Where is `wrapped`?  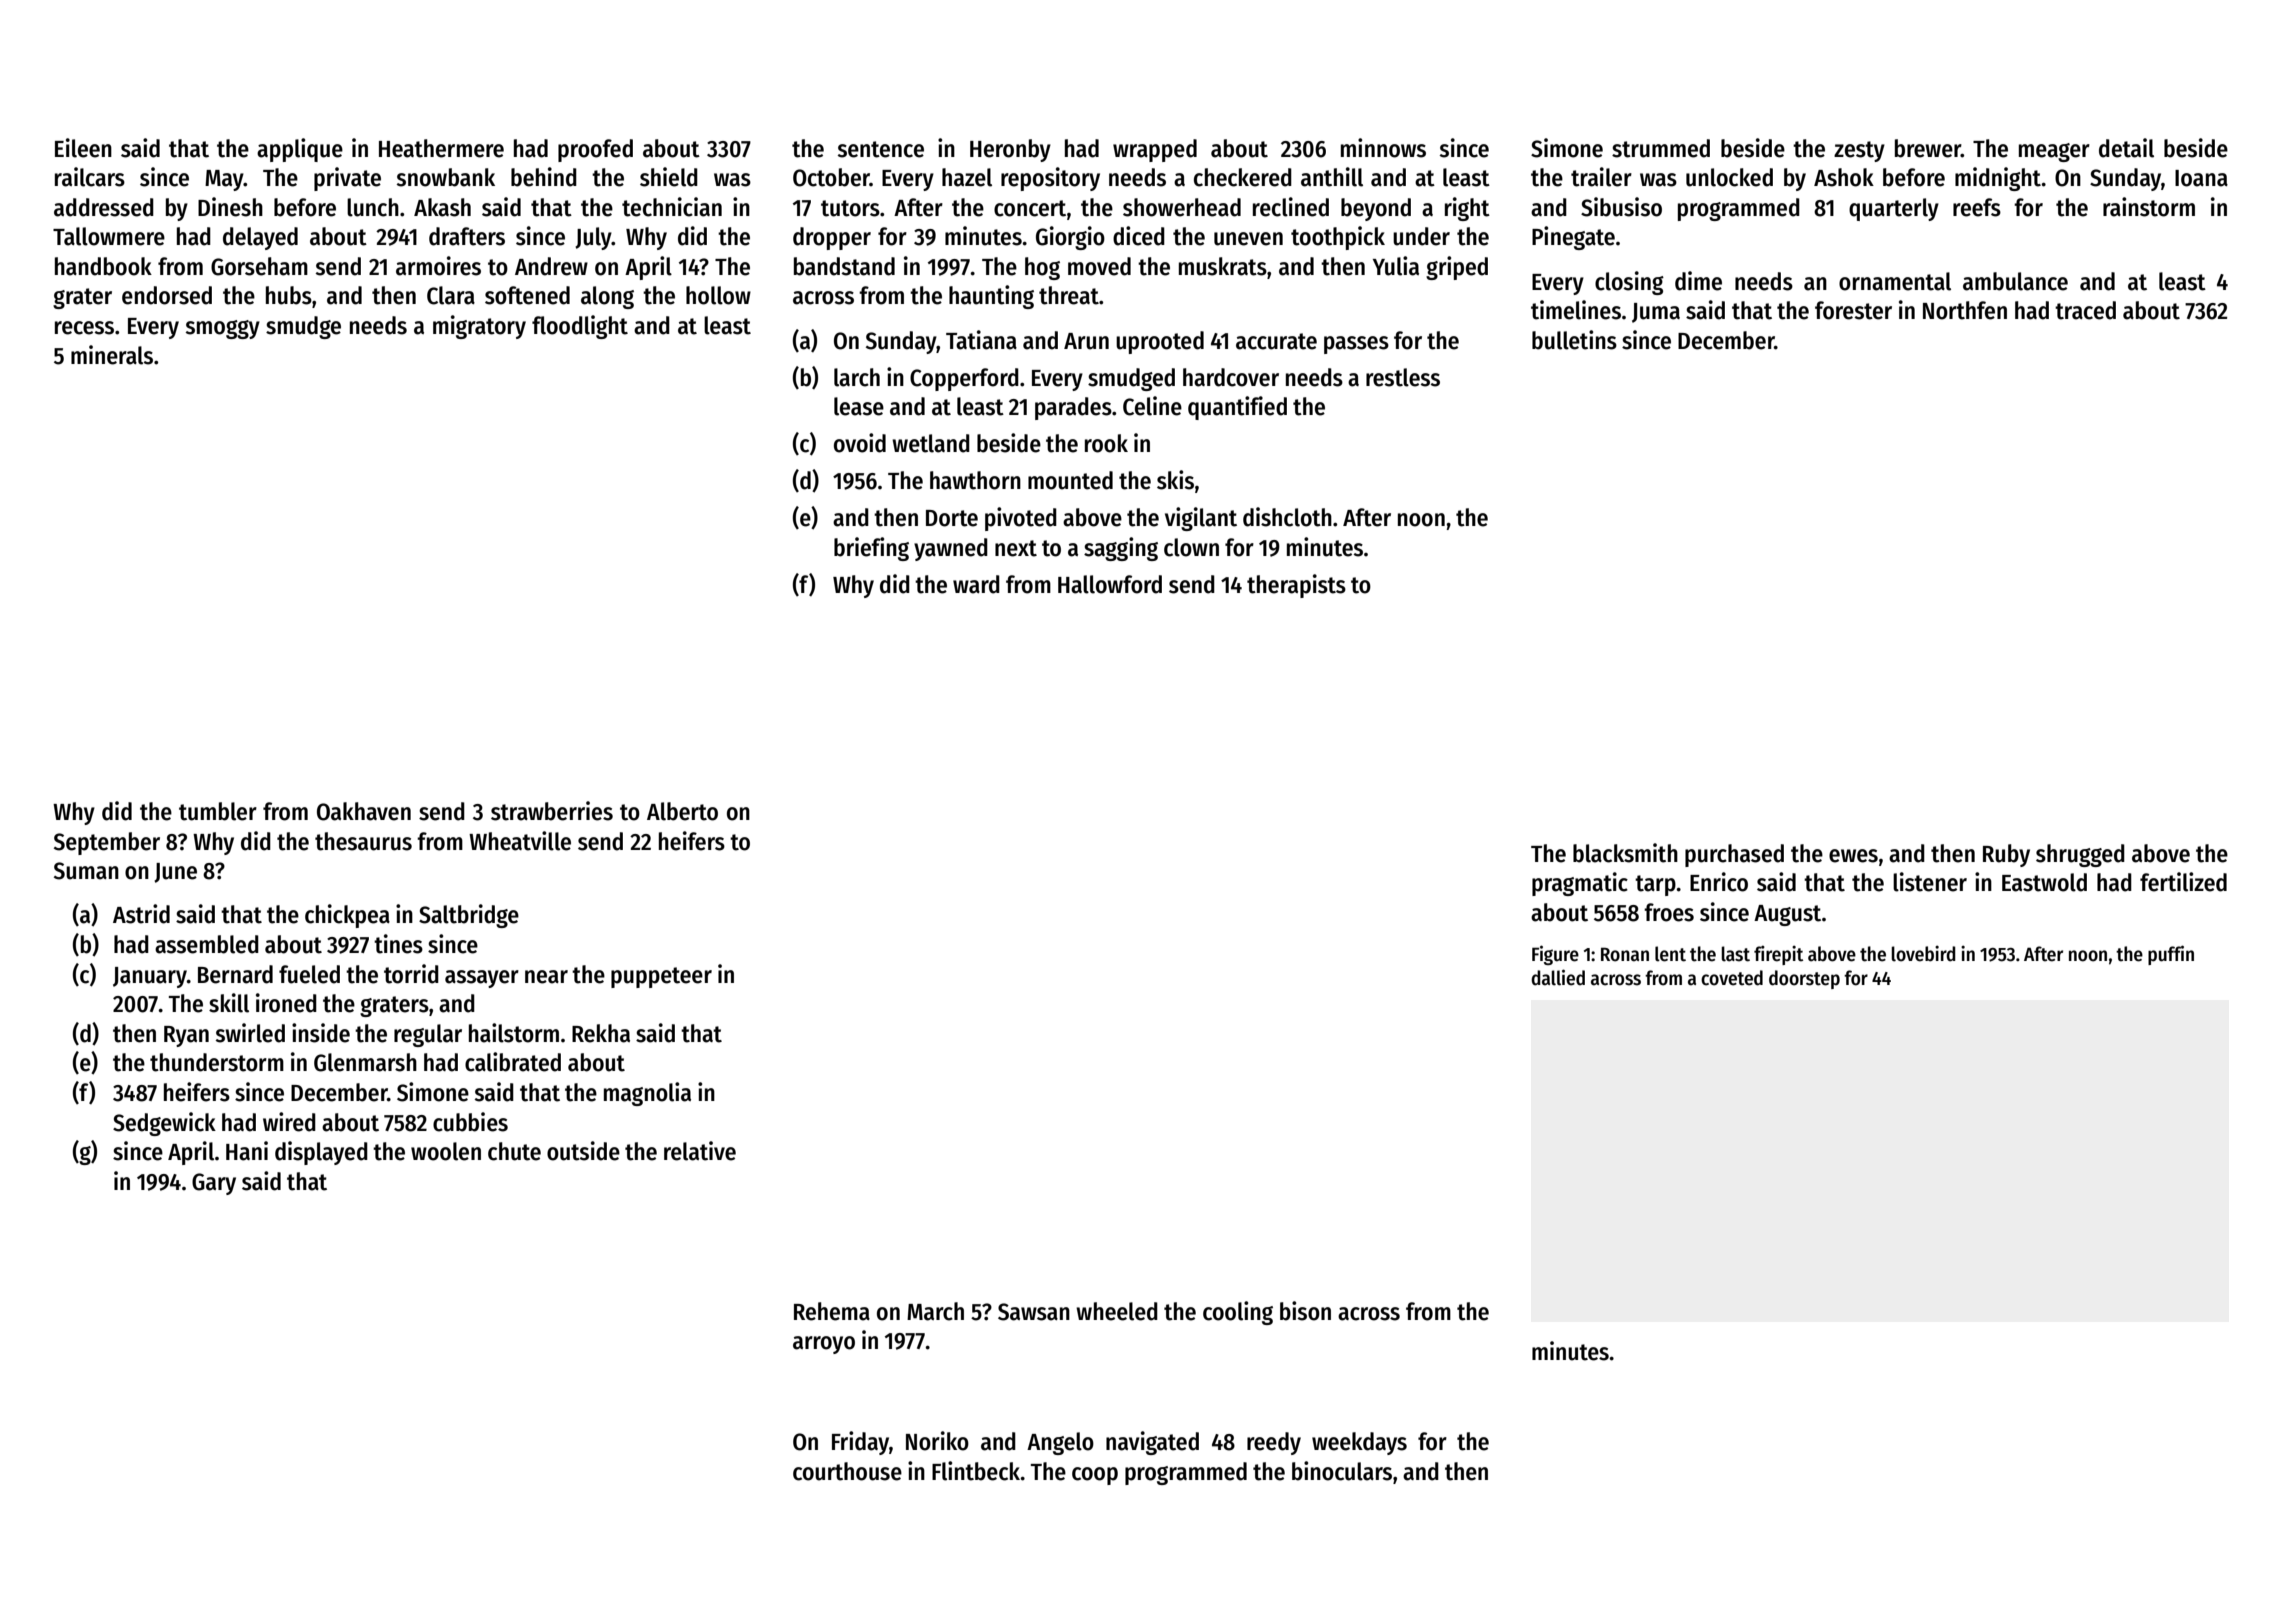
wrapped is located at coordinates (1155, 150).
